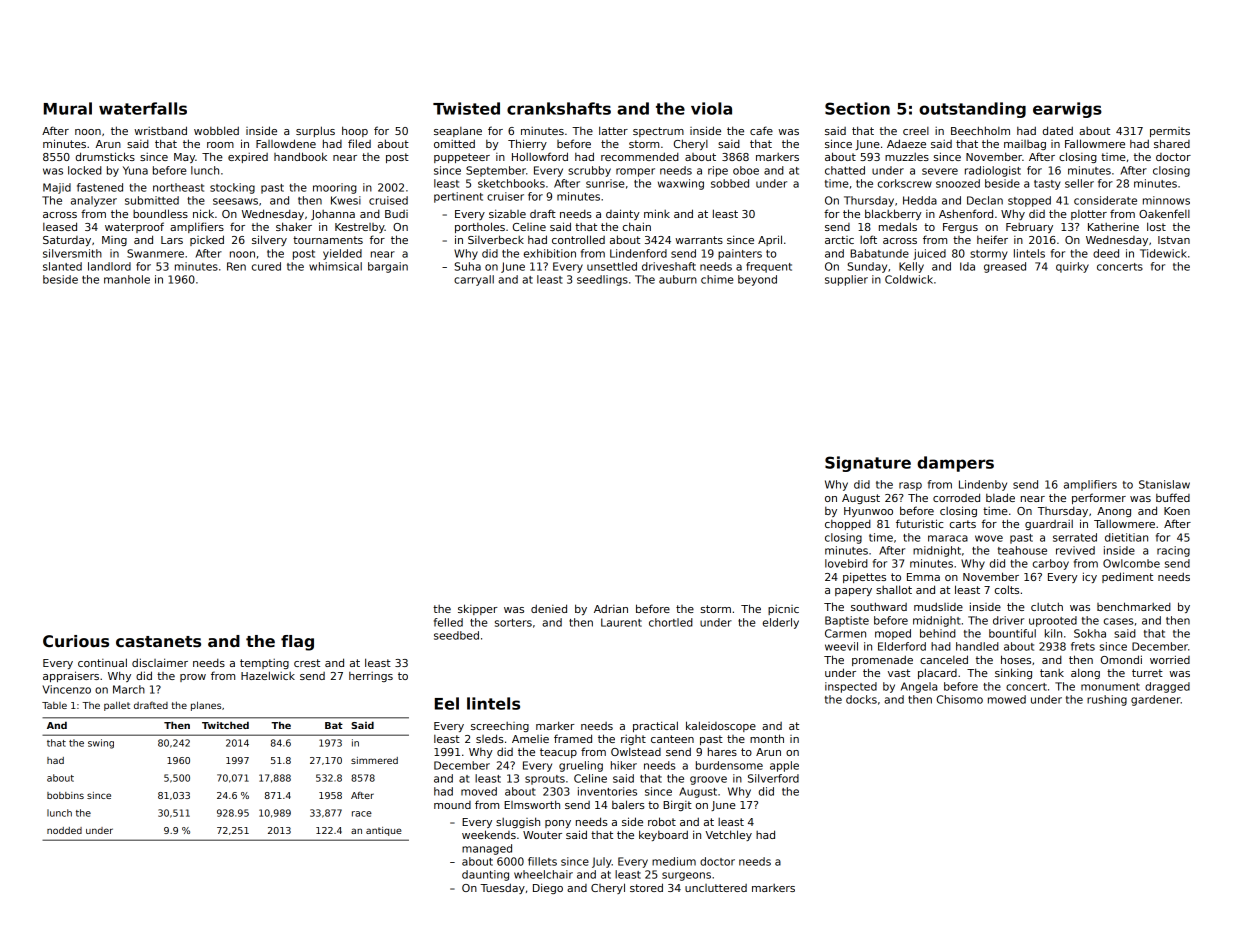 This screenshot has width=1233, height=952. What do you see at coordinates (489, 834) in the screenshot?
I see `weekends` at bounding box center [489, 834].
